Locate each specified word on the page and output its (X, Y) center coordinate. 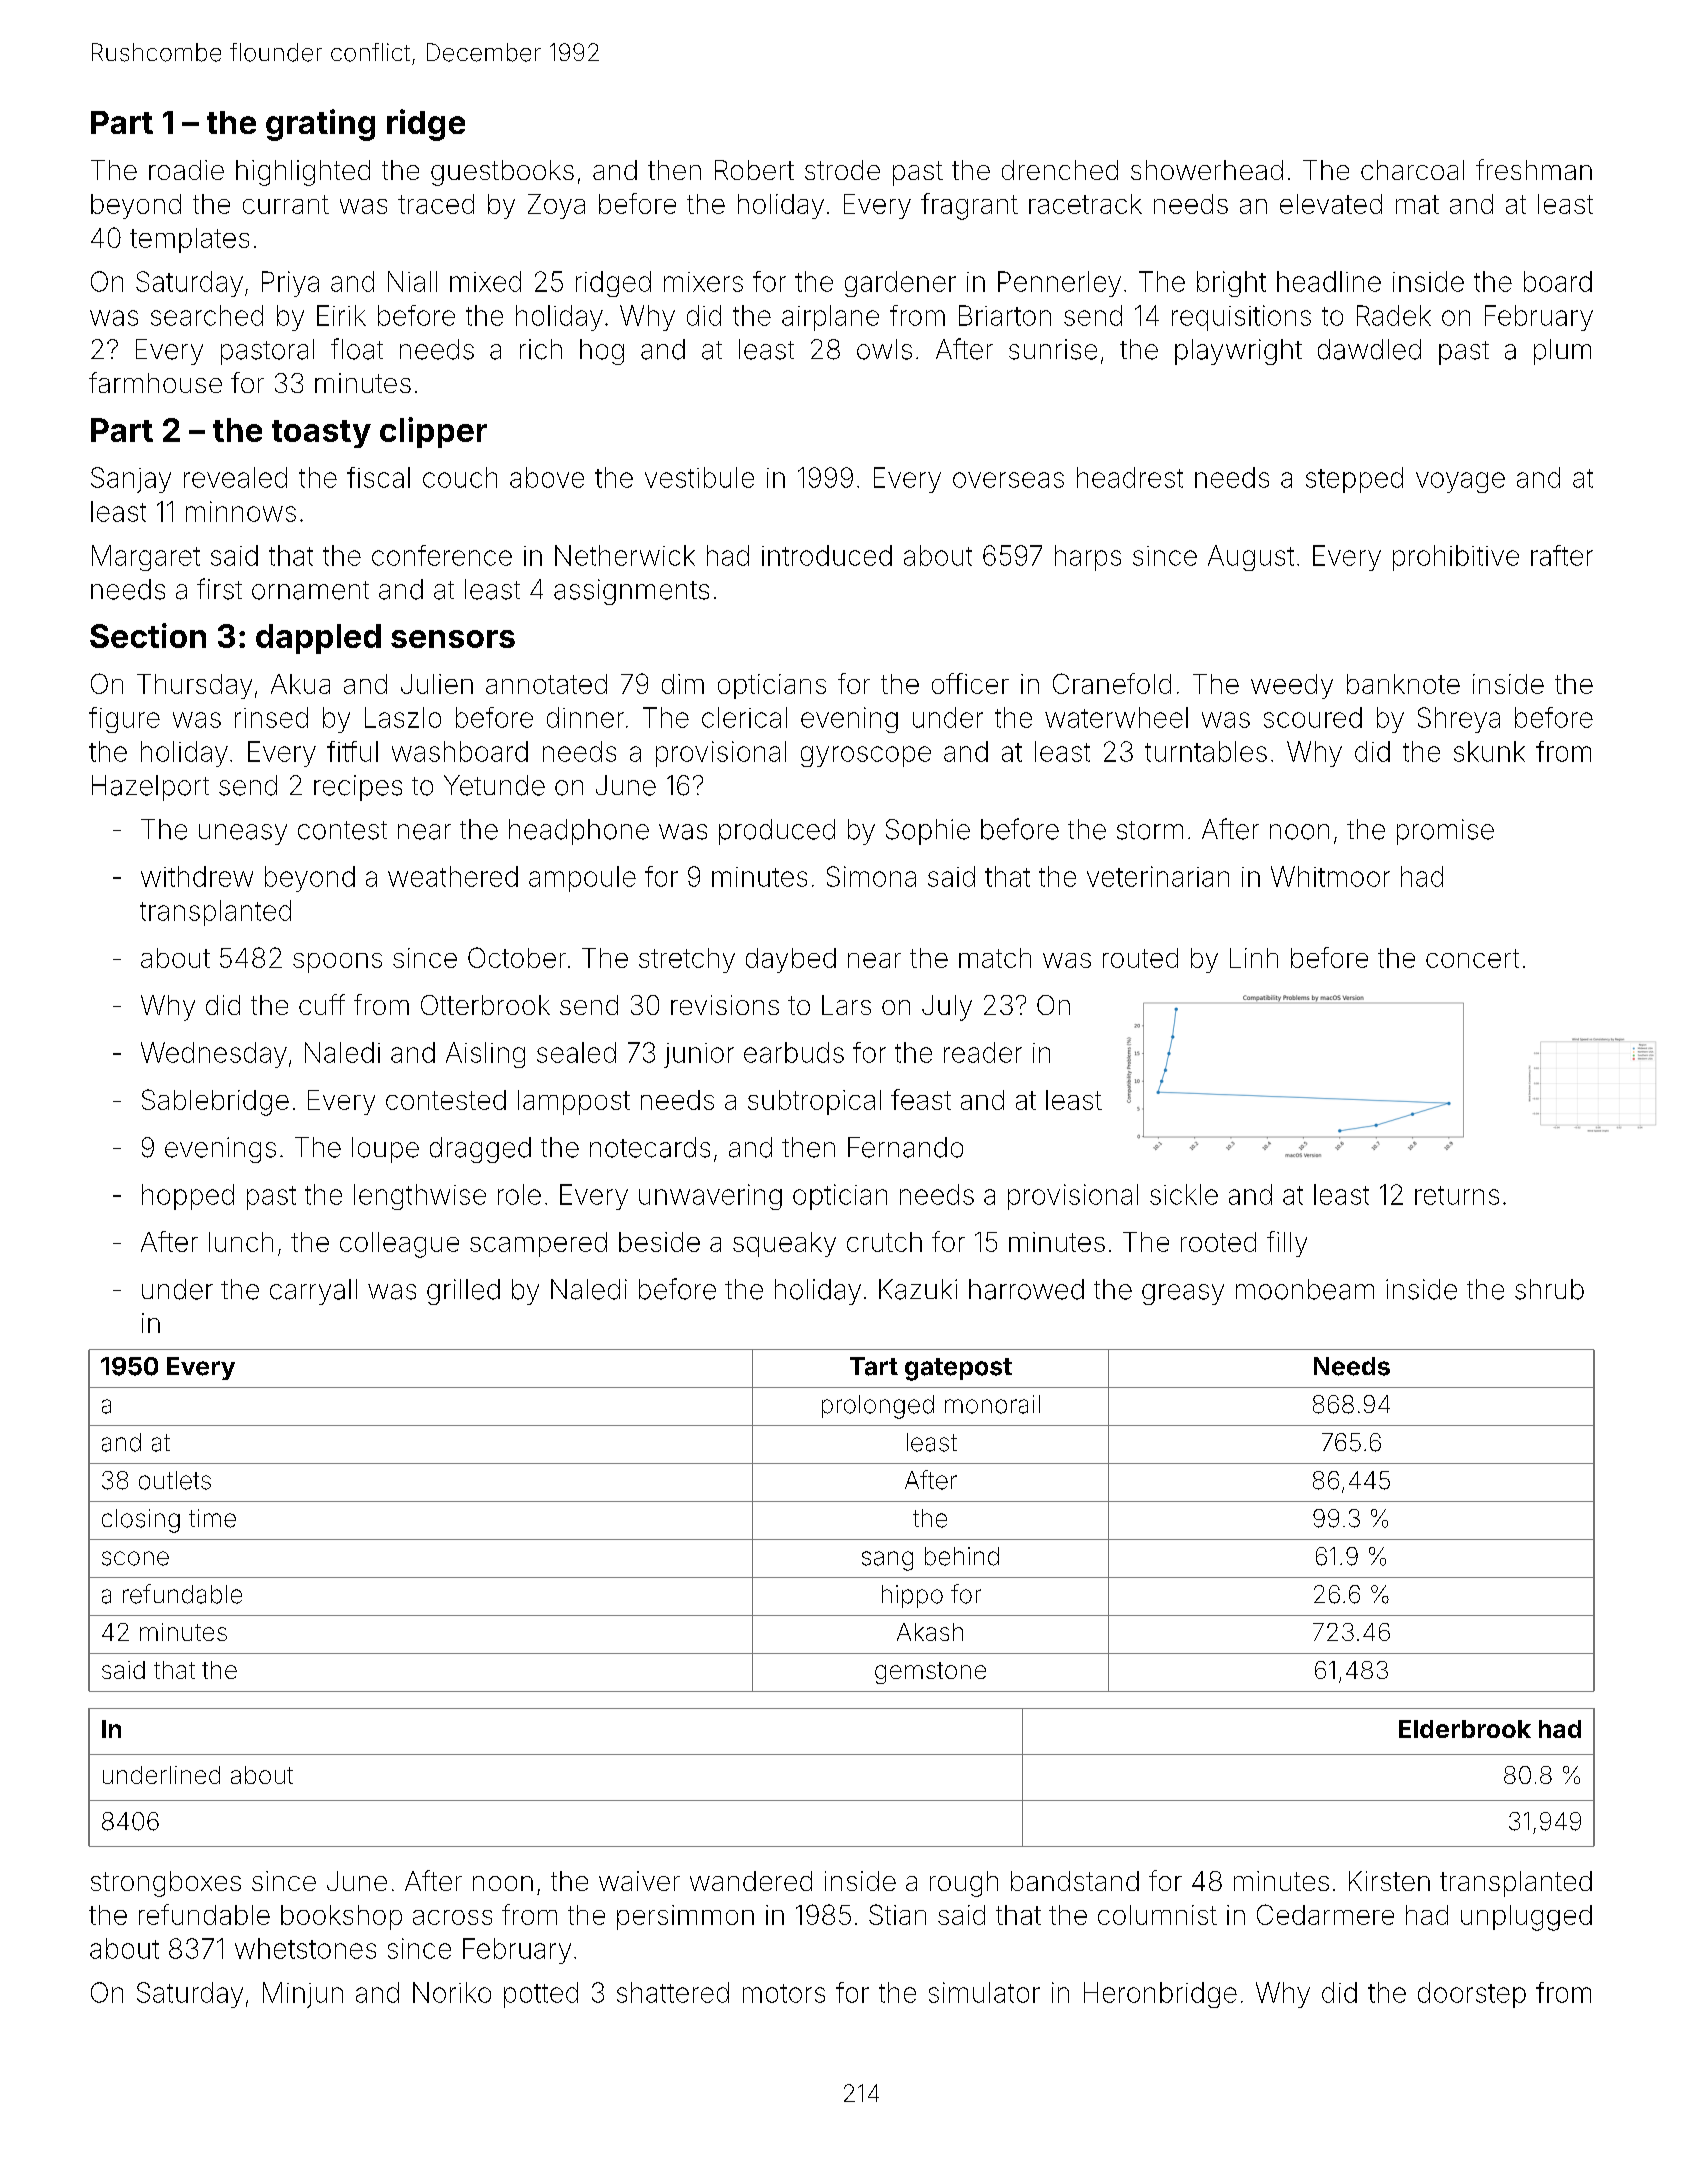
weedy (1292, 686)
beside (659, 1242)
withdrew (197, 876)
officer (970, 683)
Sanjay (131, 480)
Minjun (303, 1995)
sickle (1184, 1194)
